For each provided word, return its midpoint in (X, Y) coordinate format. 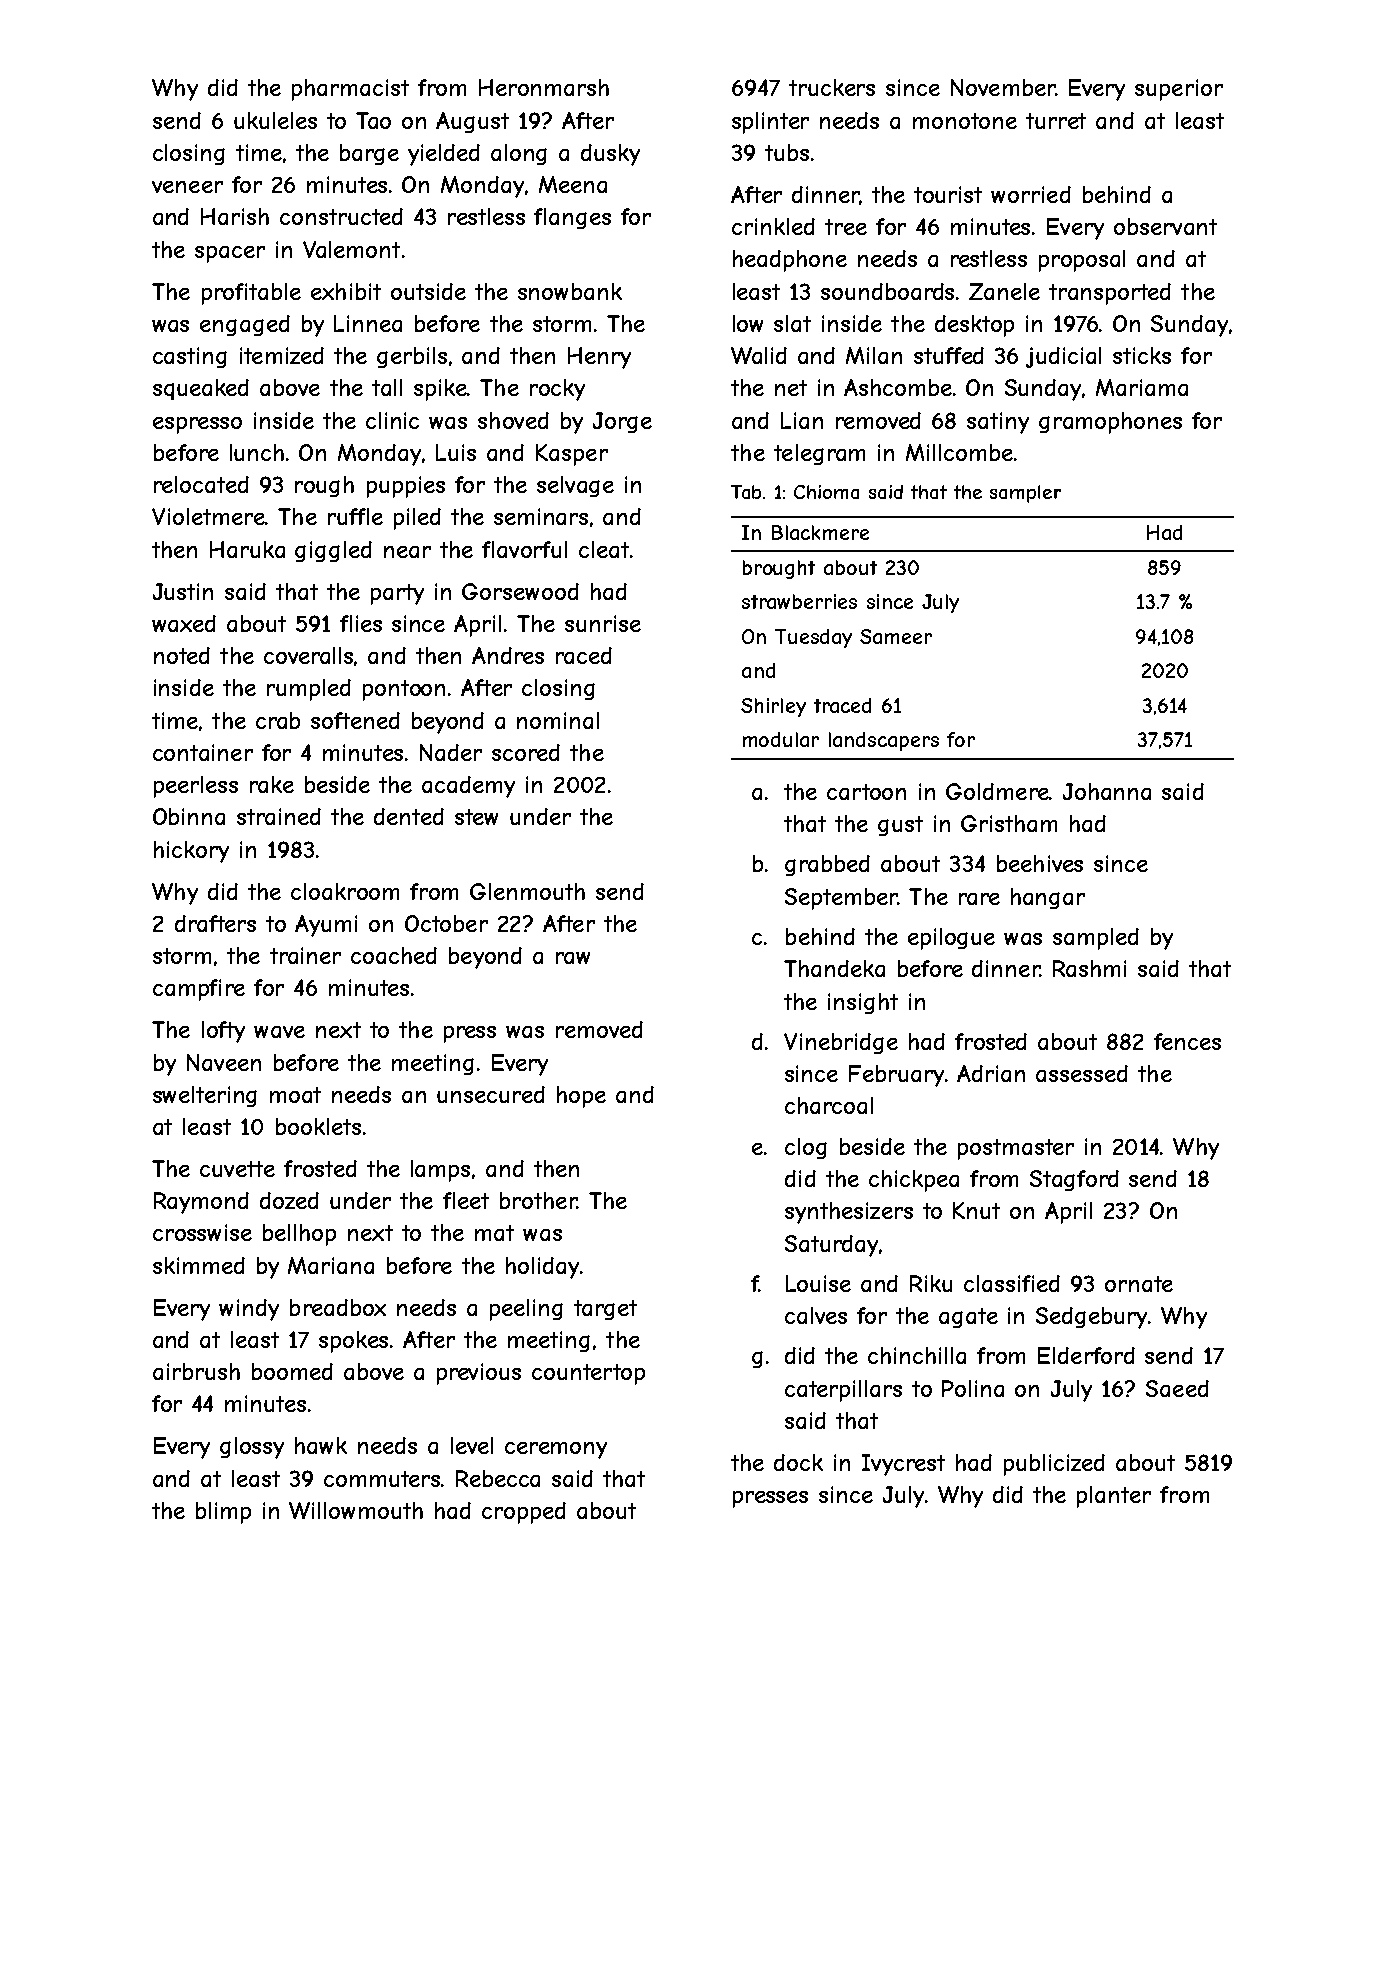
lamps (440, 1171)
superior (1179, 90)
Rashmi (1089, 968)
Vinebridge (841, 1043)
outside (428, 291)
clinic (392, 420)
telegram (819, 454)
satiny (998, 423)
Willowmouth (356, 1510)
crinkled (773, 226)
